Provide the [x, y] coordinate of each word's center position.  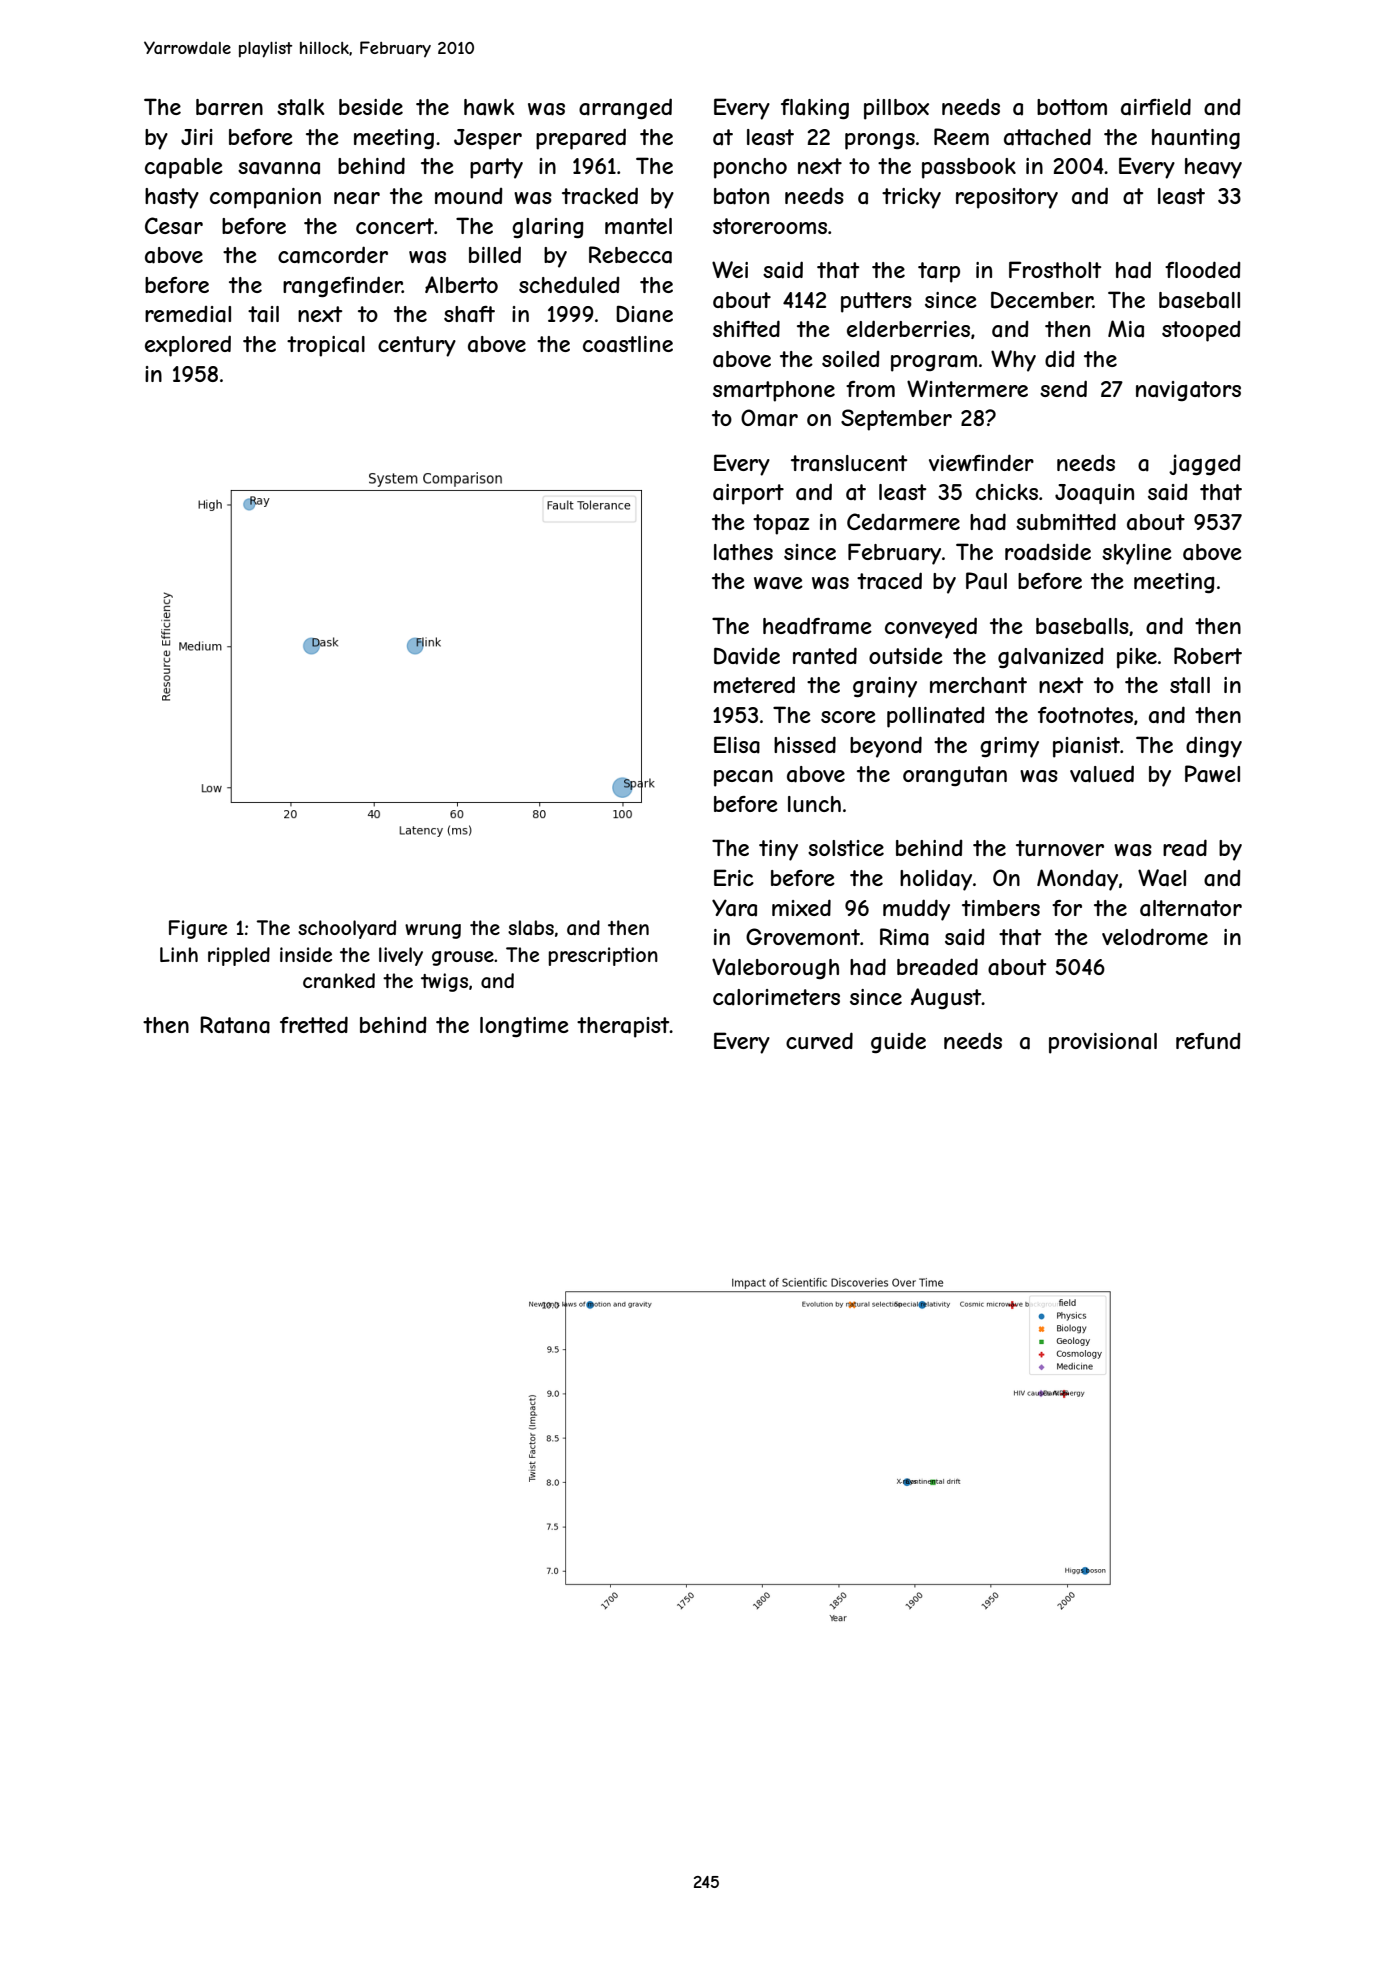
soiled [851, 359]
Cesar [174, 226]
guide [898, 1043]
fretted [314, 1024]
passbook [969, 168]
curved [819, 1040]
